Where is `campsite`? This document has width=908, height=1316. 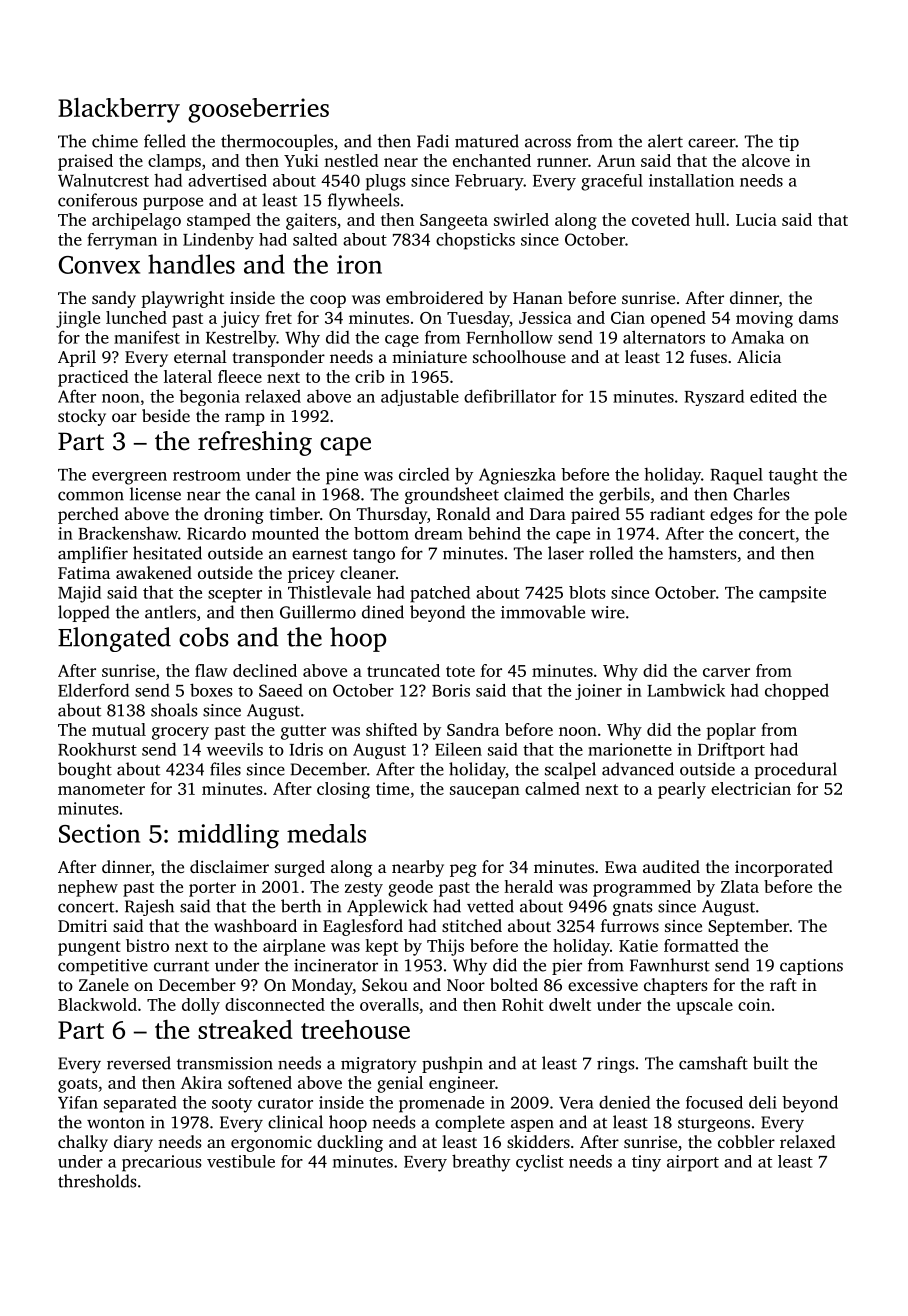
campsite is located at coordinates (792, 594).
